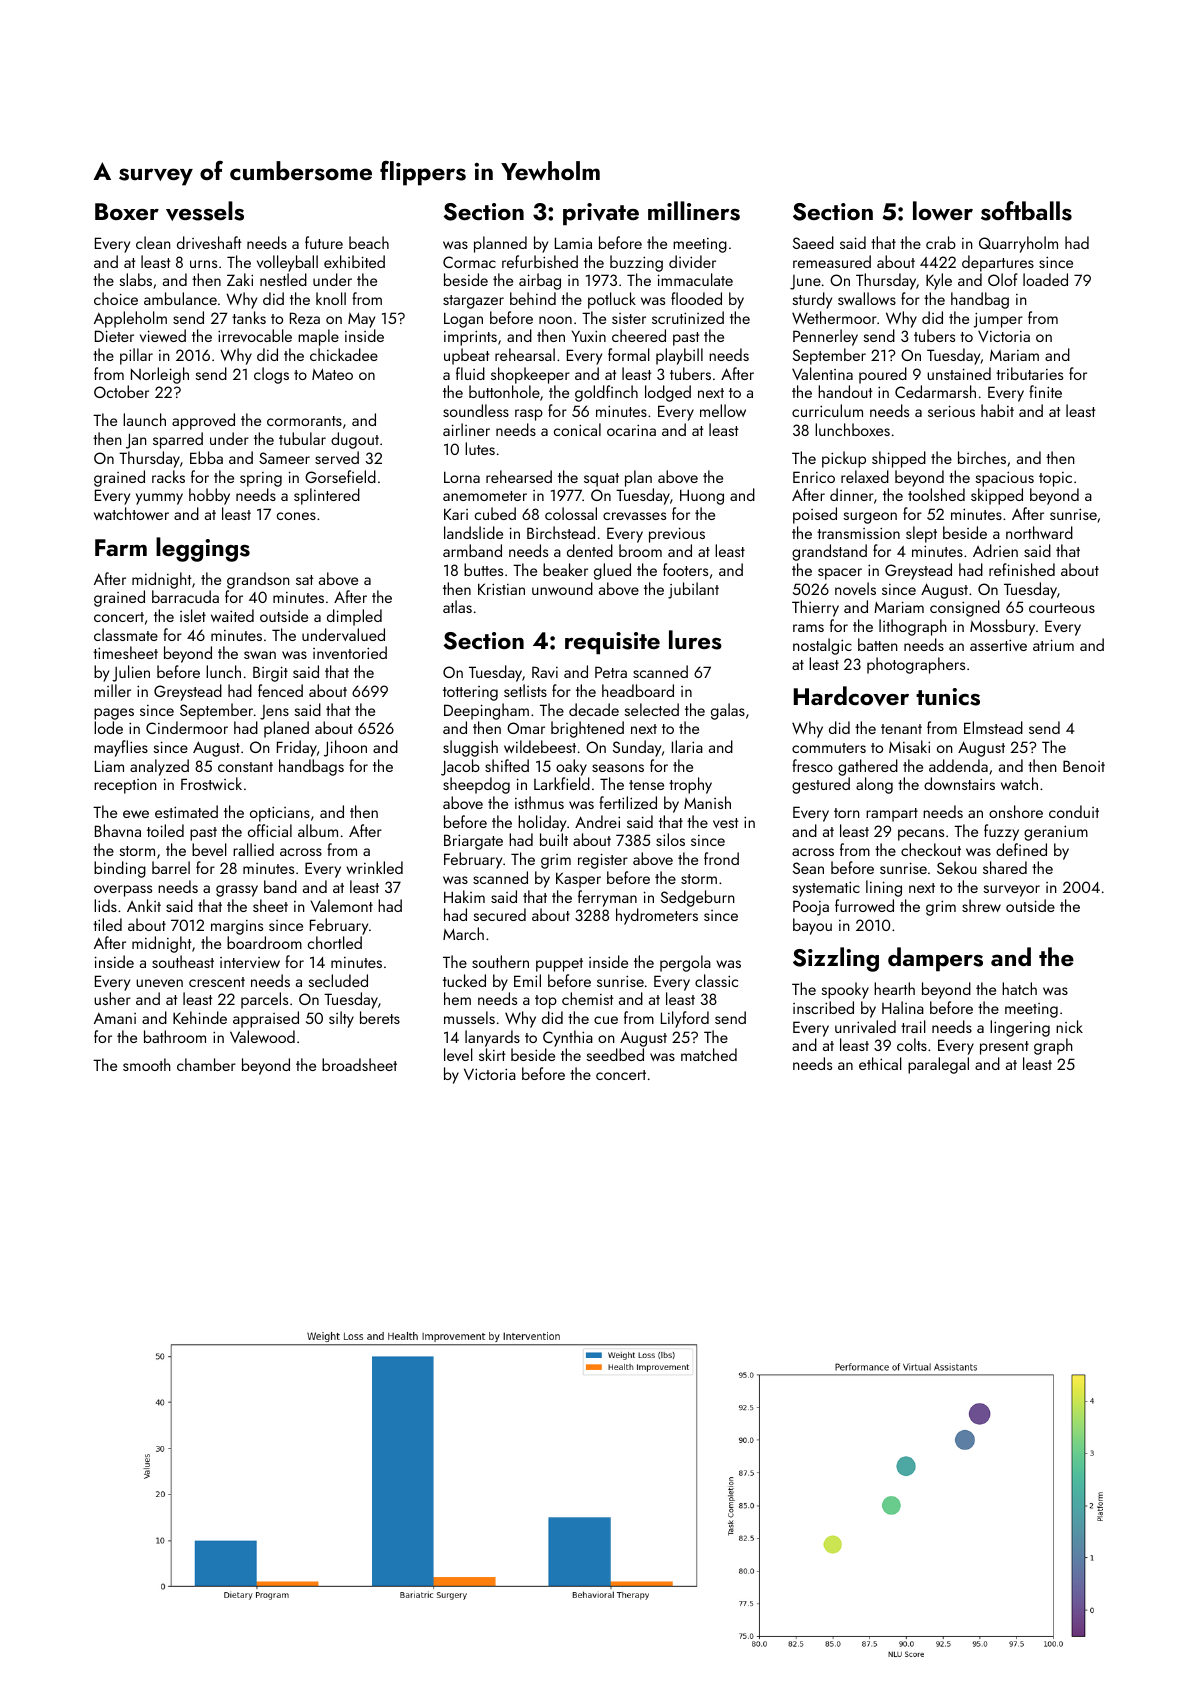  Describe the element at coordinates (116, 298) in the screenshot. I see `choice` at that location.
